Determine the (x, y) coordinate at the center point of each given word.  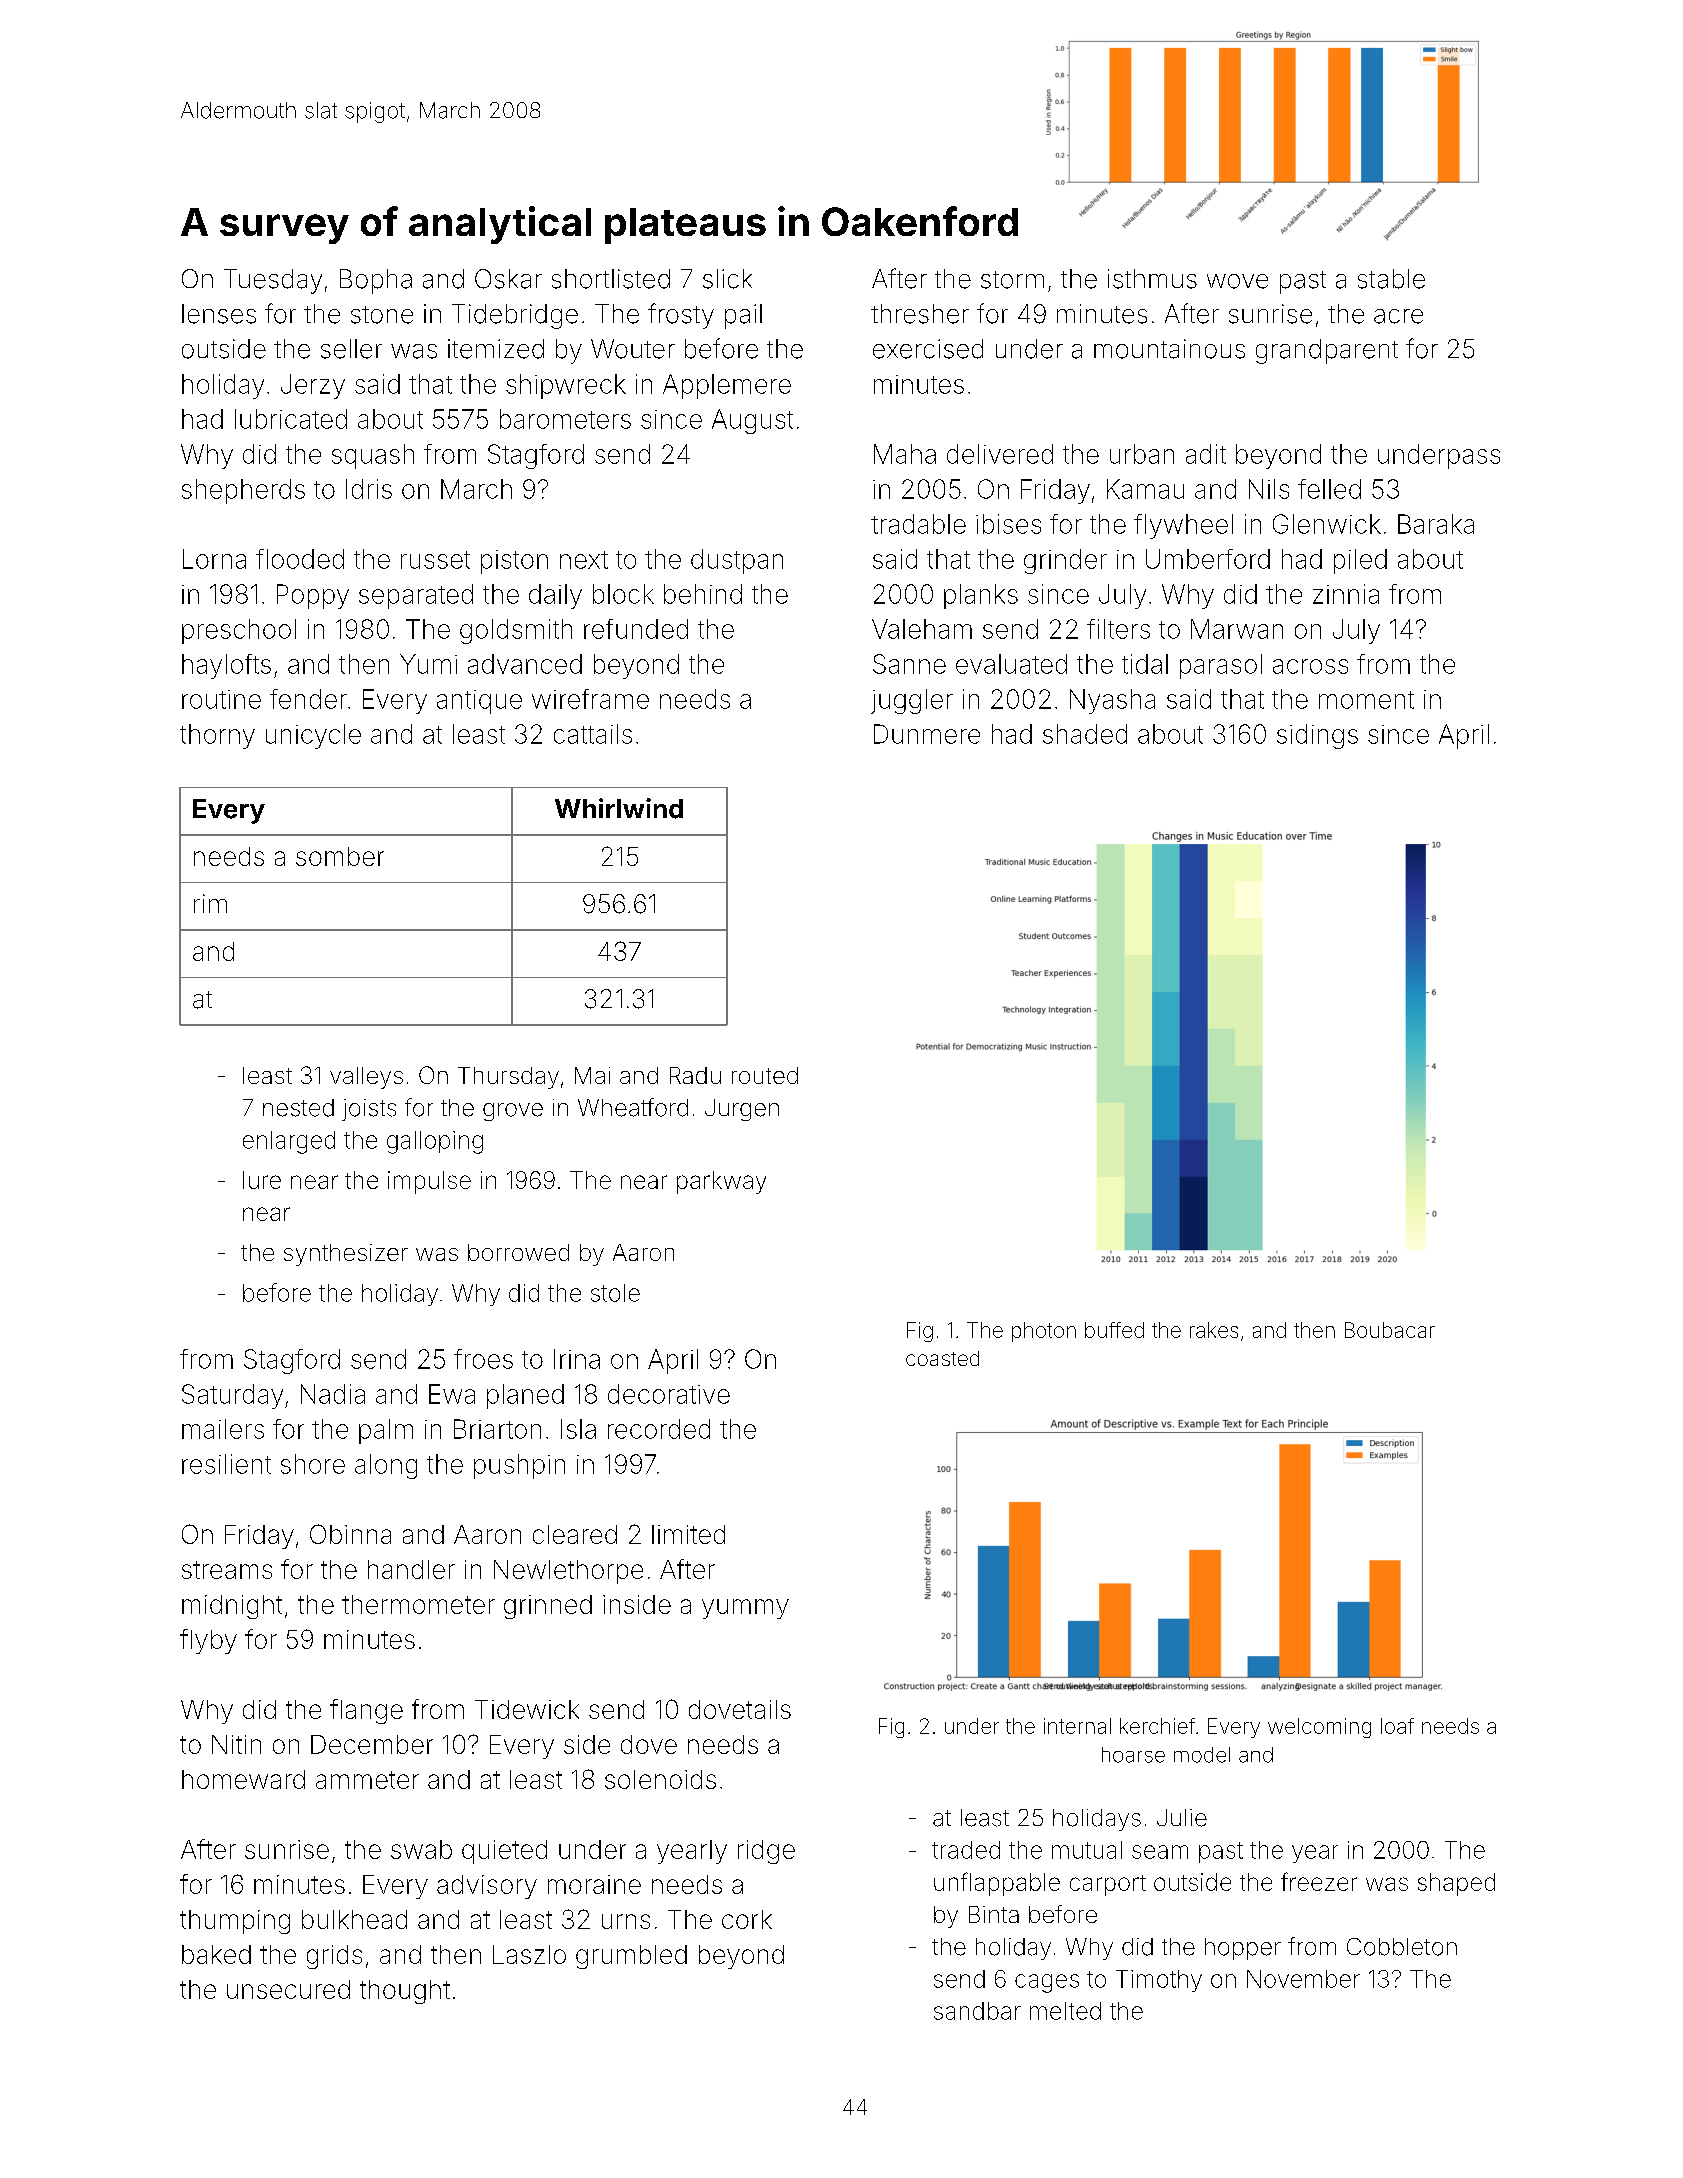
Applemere (727, 386)
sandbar (977, 2011)
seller (351, 349)
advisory (487, 1887)
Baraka (1436, 524)
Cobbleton (1402, 1947)
